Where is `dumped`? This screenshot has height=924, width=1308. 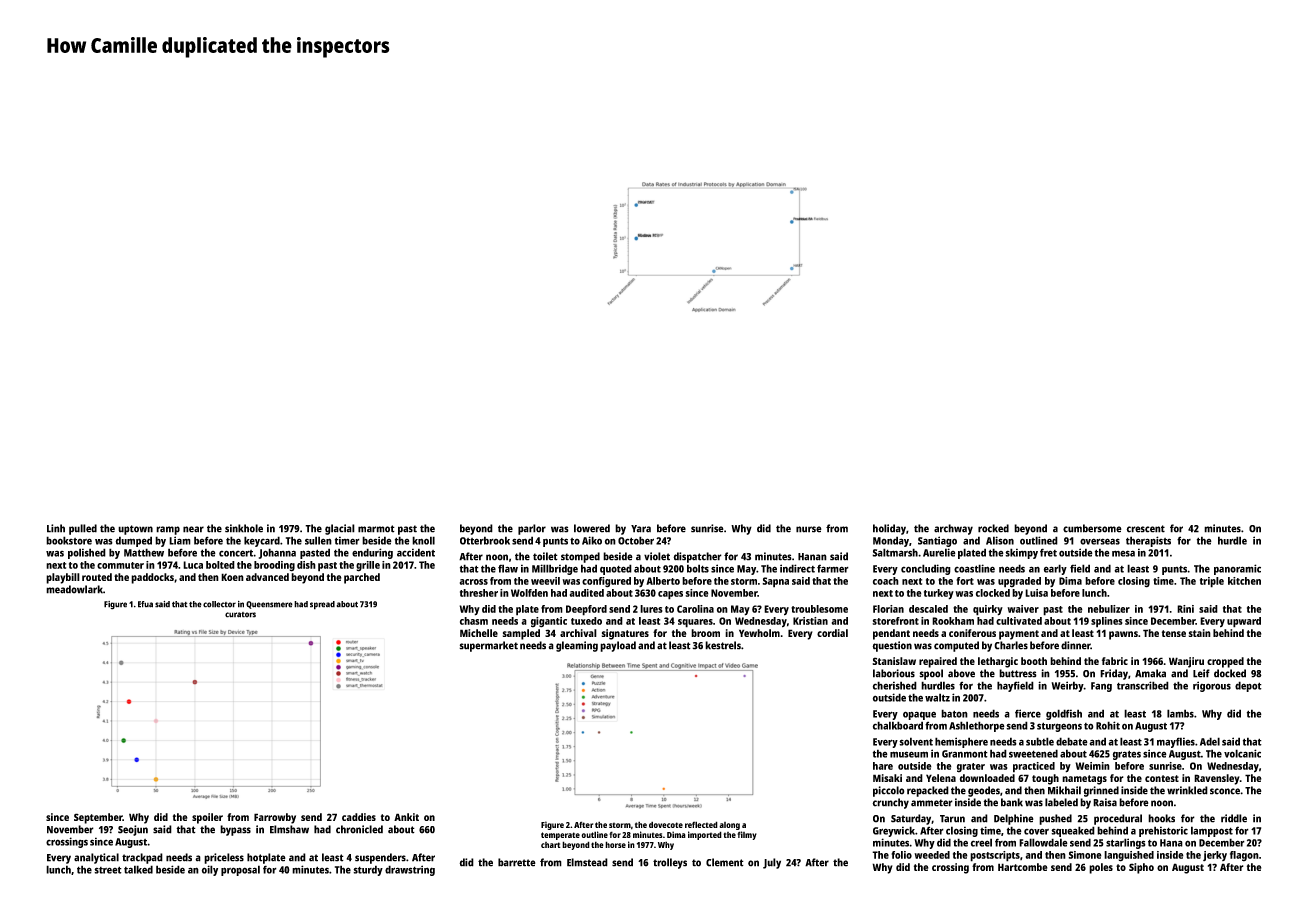
dumped is located at coordinates (133, 541).
